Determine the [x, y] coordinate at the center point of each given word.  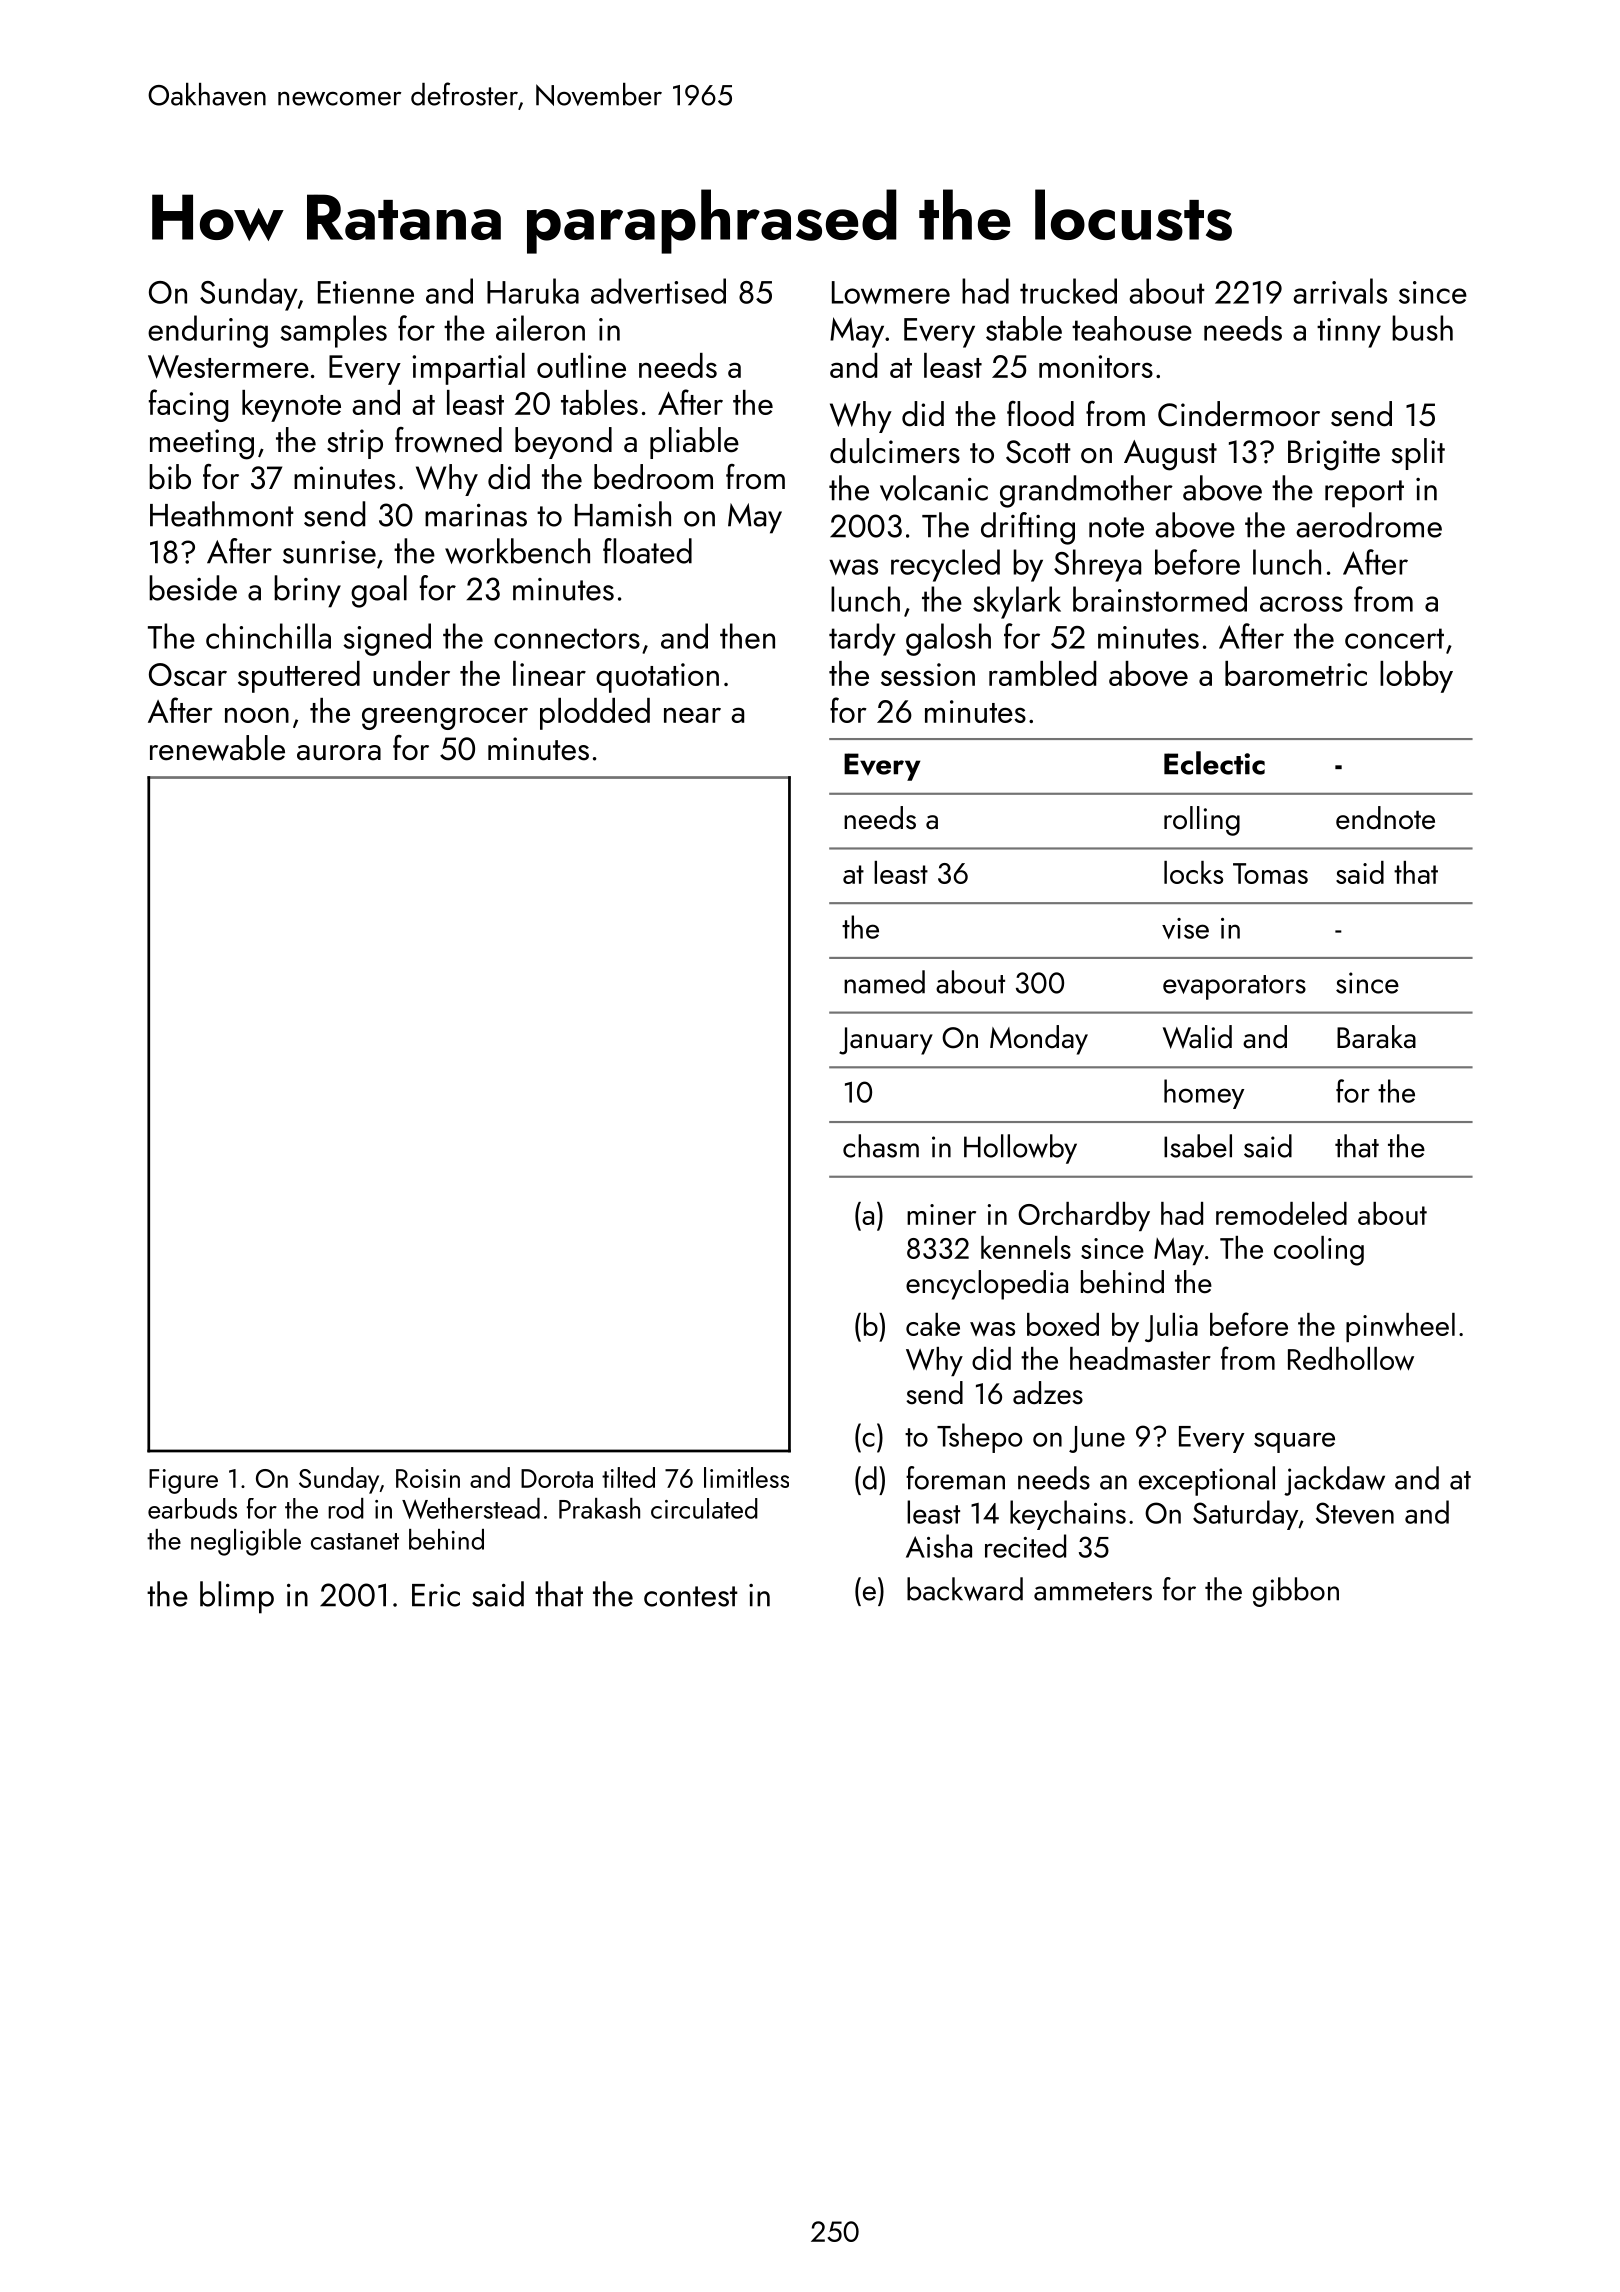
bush [1422, 328]
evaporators [1234, 987]
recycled [945, 565]
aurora [339, 753]
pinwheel [1400, 1327]
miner [941, 1214]
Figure [183, 1481]
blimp [237, 1597]
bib [170, 477]
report [1364, 494]
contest [691, 1596]
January [886, 1041]
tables [599, 402]
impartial [469, 369]
